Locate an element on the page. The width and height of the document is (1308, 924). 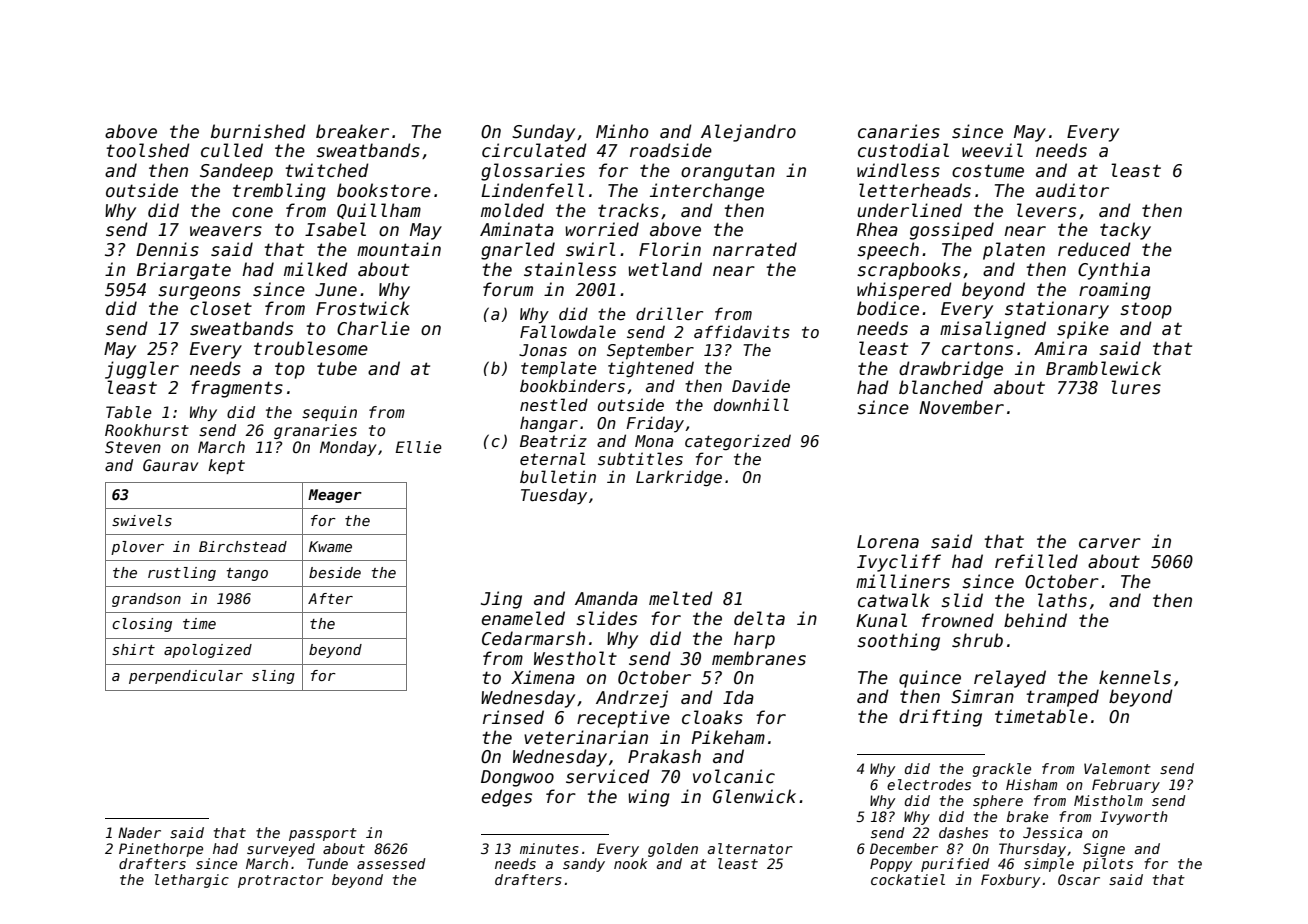
Ivyworth is located at coordinates (1134, 818).
